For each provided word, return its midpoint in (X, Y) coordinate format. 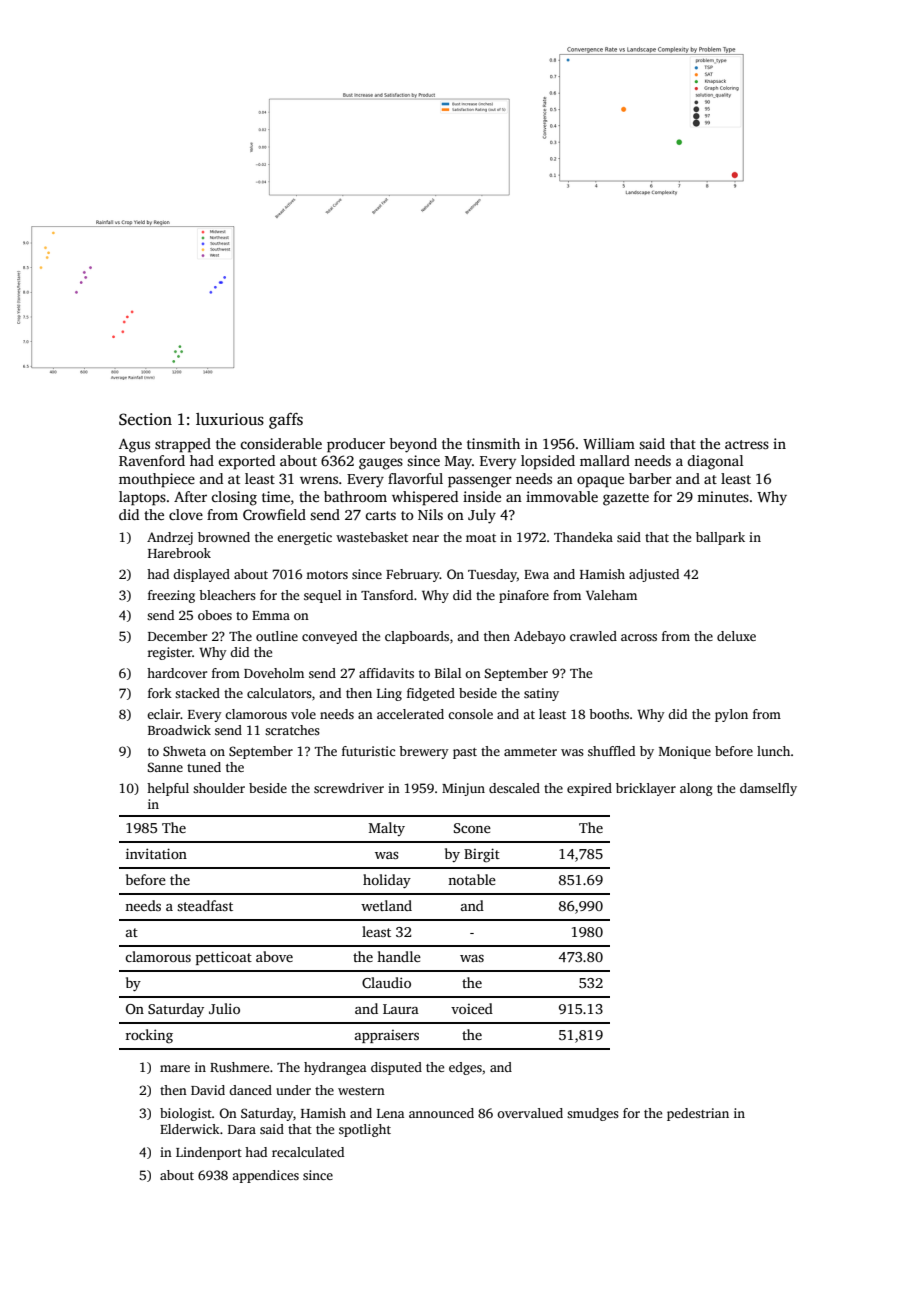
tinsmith (493, 443)
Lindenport (209, 1153)
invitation (156, 853)
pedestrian (698, 1114)
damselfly (768, 789)
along (696, 789)
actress (747, 444)
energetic (304, 538)
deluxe (736, 636)
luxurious (230, 419)
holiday (387, 881)
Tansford (387, 595)
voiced (472, 1008)
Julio (224, 1008)
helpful (168, 789)
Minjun (463, 789)
